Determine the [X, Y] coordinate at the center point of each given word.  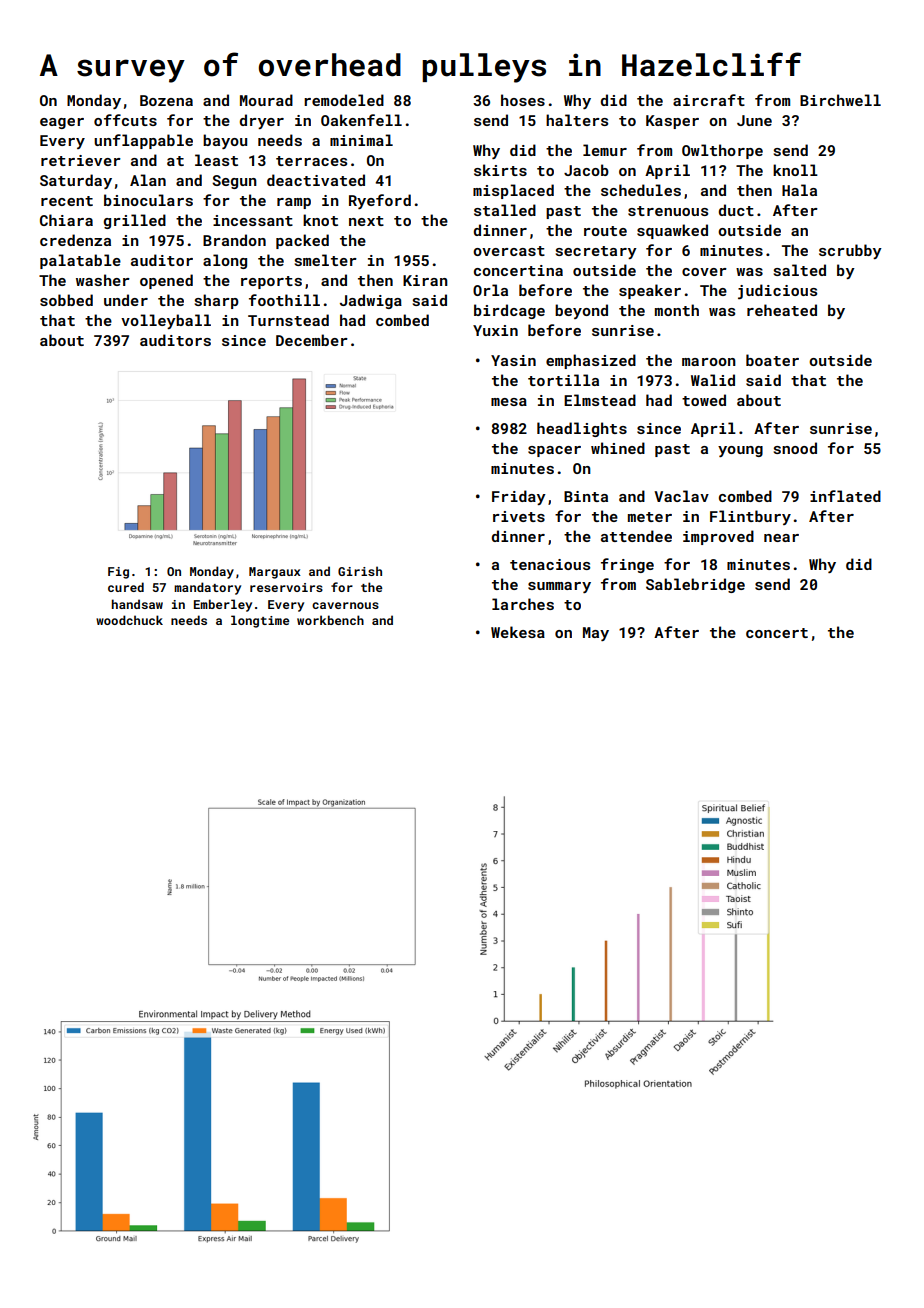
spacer [554, 451]
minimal [361, 140]
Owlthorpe [722, 151]
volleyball [166, 321]
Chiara [66, 220]
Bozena [166, 100]
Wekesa [518, 632]
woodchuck [129, 620]
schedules [641, 190]
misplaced [513, 191]
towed [704, 400]
